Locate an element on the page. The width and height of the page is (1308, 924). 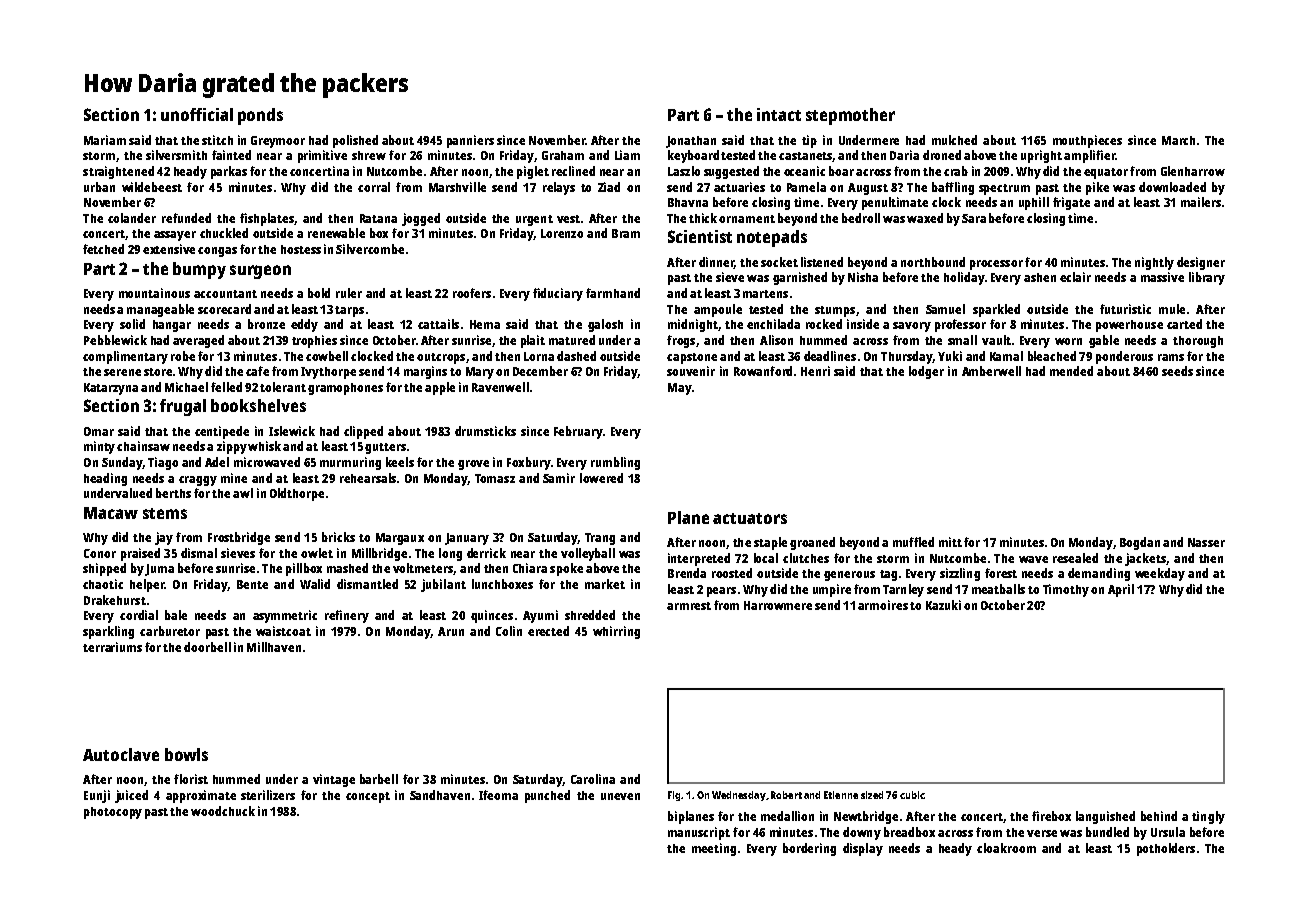
Lorenzo is located at coordinates (562, 233).
